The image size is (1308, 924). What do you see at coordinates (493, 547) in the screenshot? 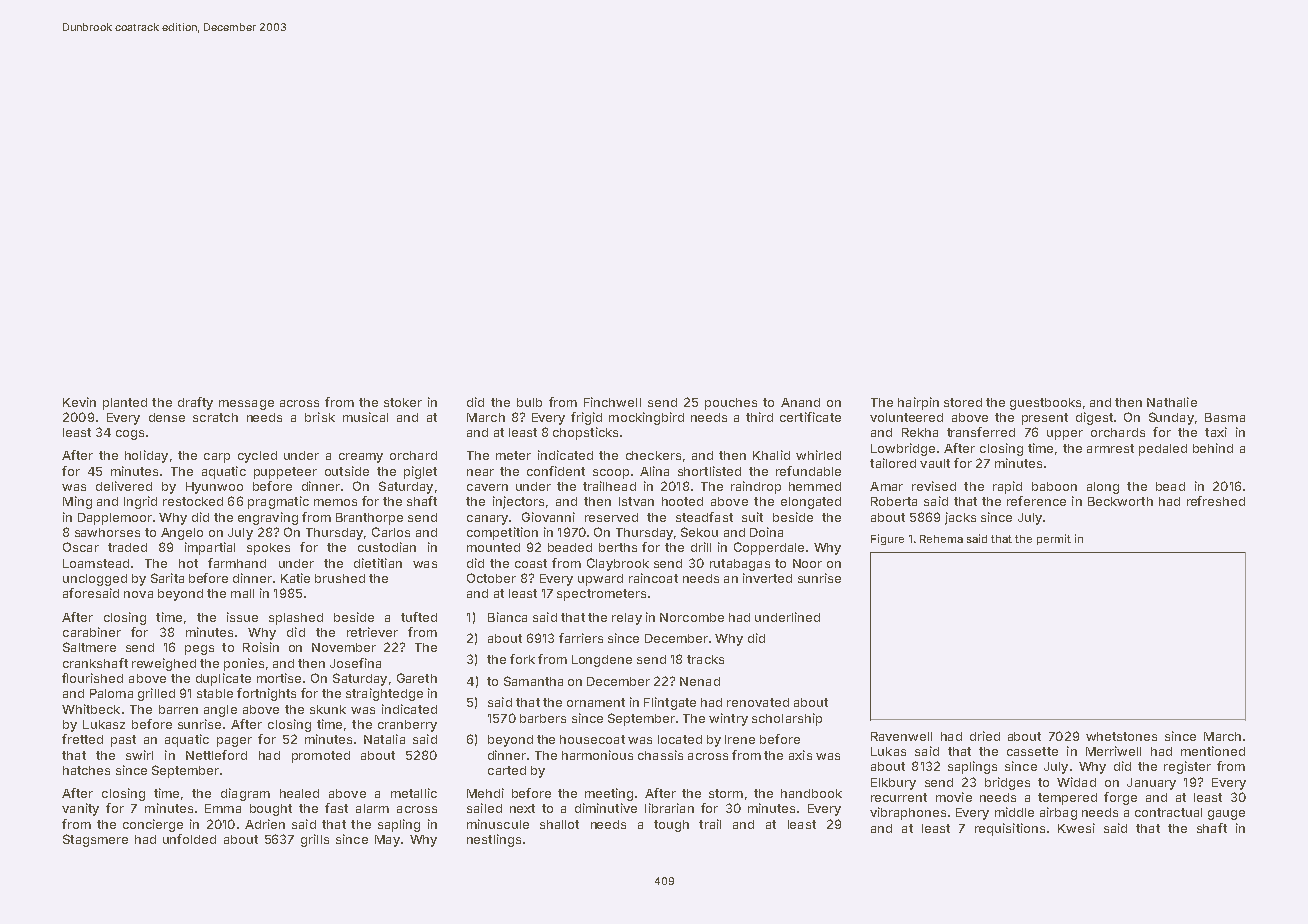
I see `mounted` at bounding box center [493, 547].
